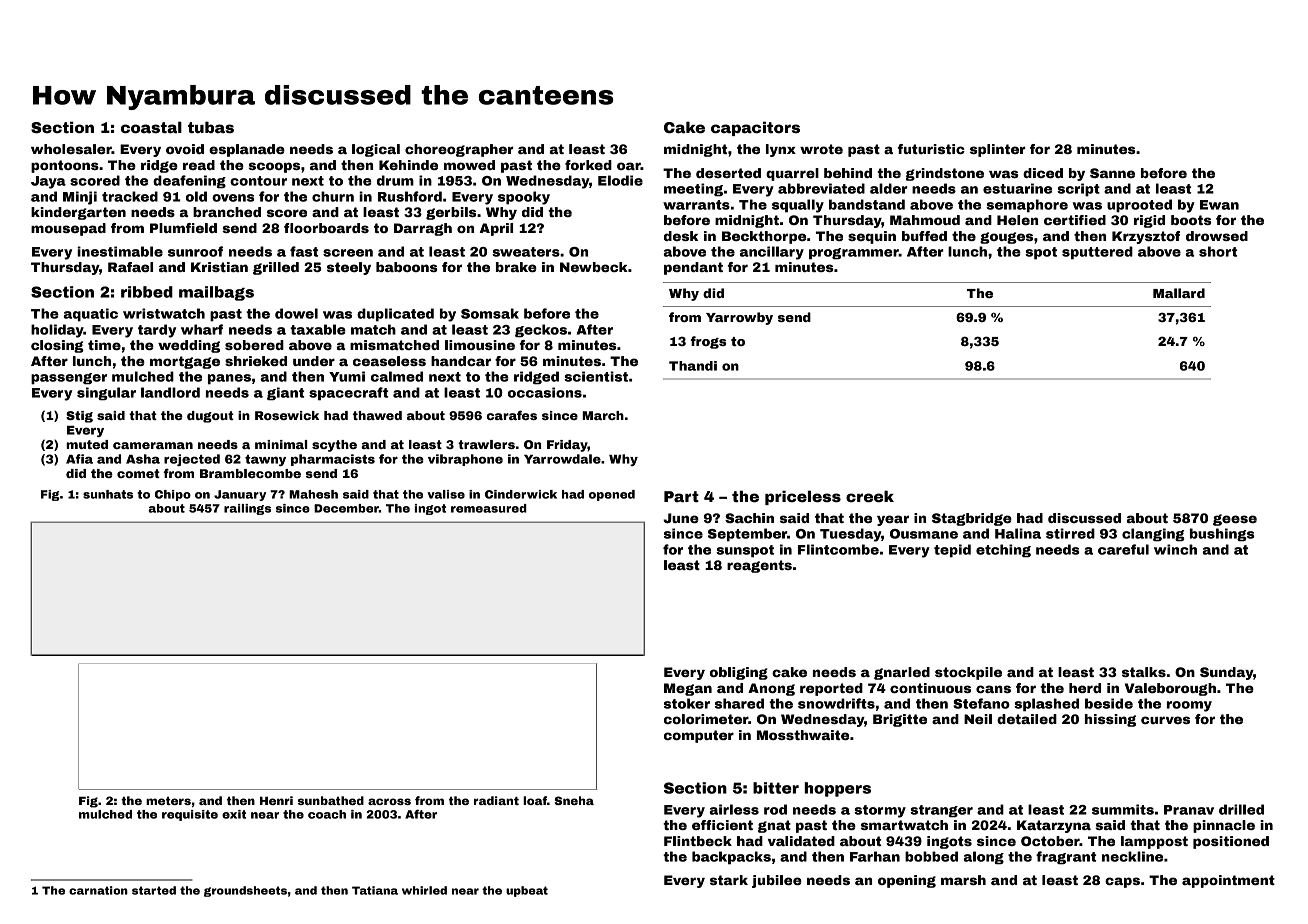 Image resolution: width=1308 pixels, height=924 pixels. What do you see at coordinates (490, 313) in the screenshot?
I see `Somsak` at bounding box center [490, 313].
